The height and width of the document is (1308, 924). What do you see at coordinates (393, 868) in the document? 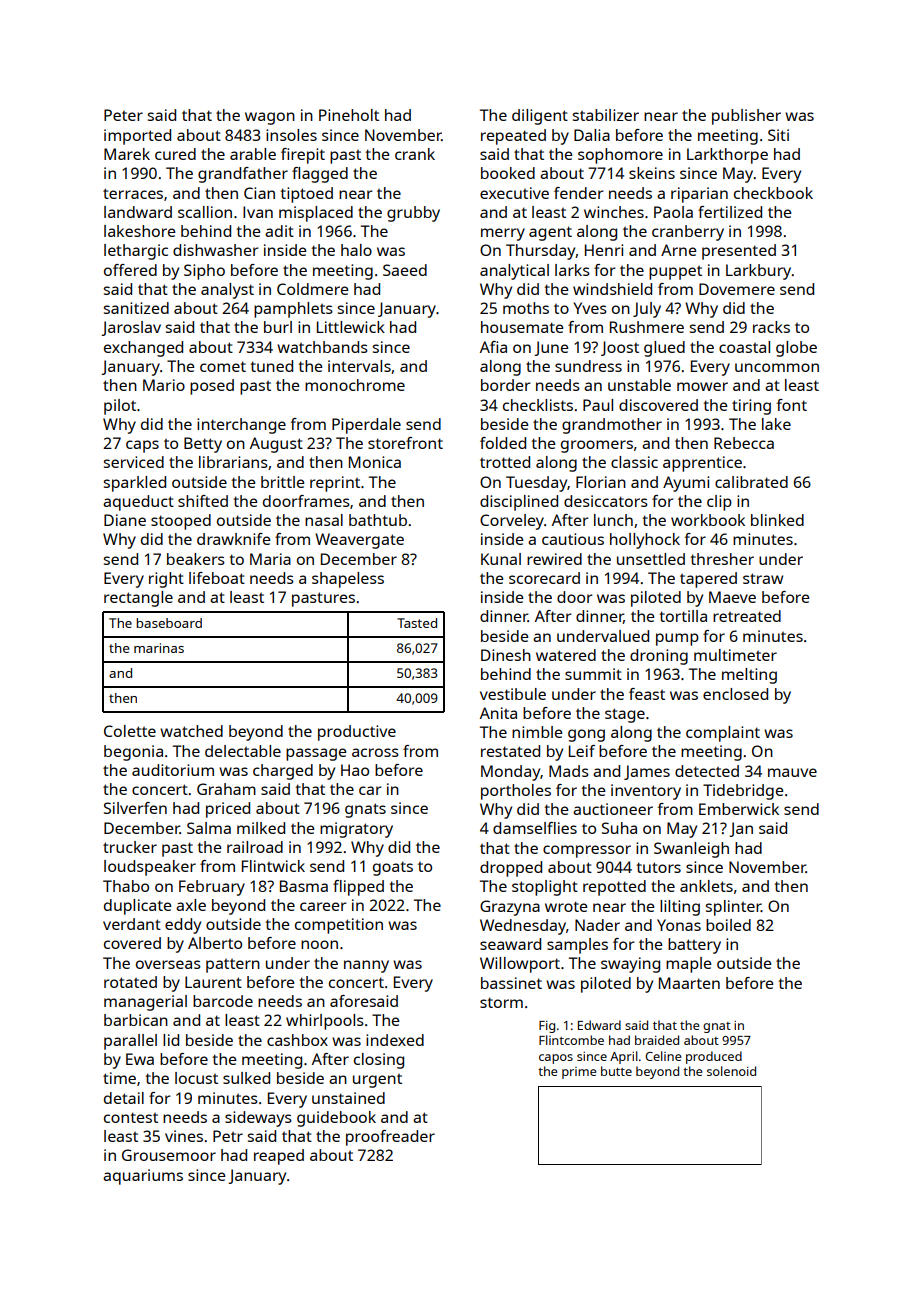
I see `goats` at bounding box center [393, 868].
